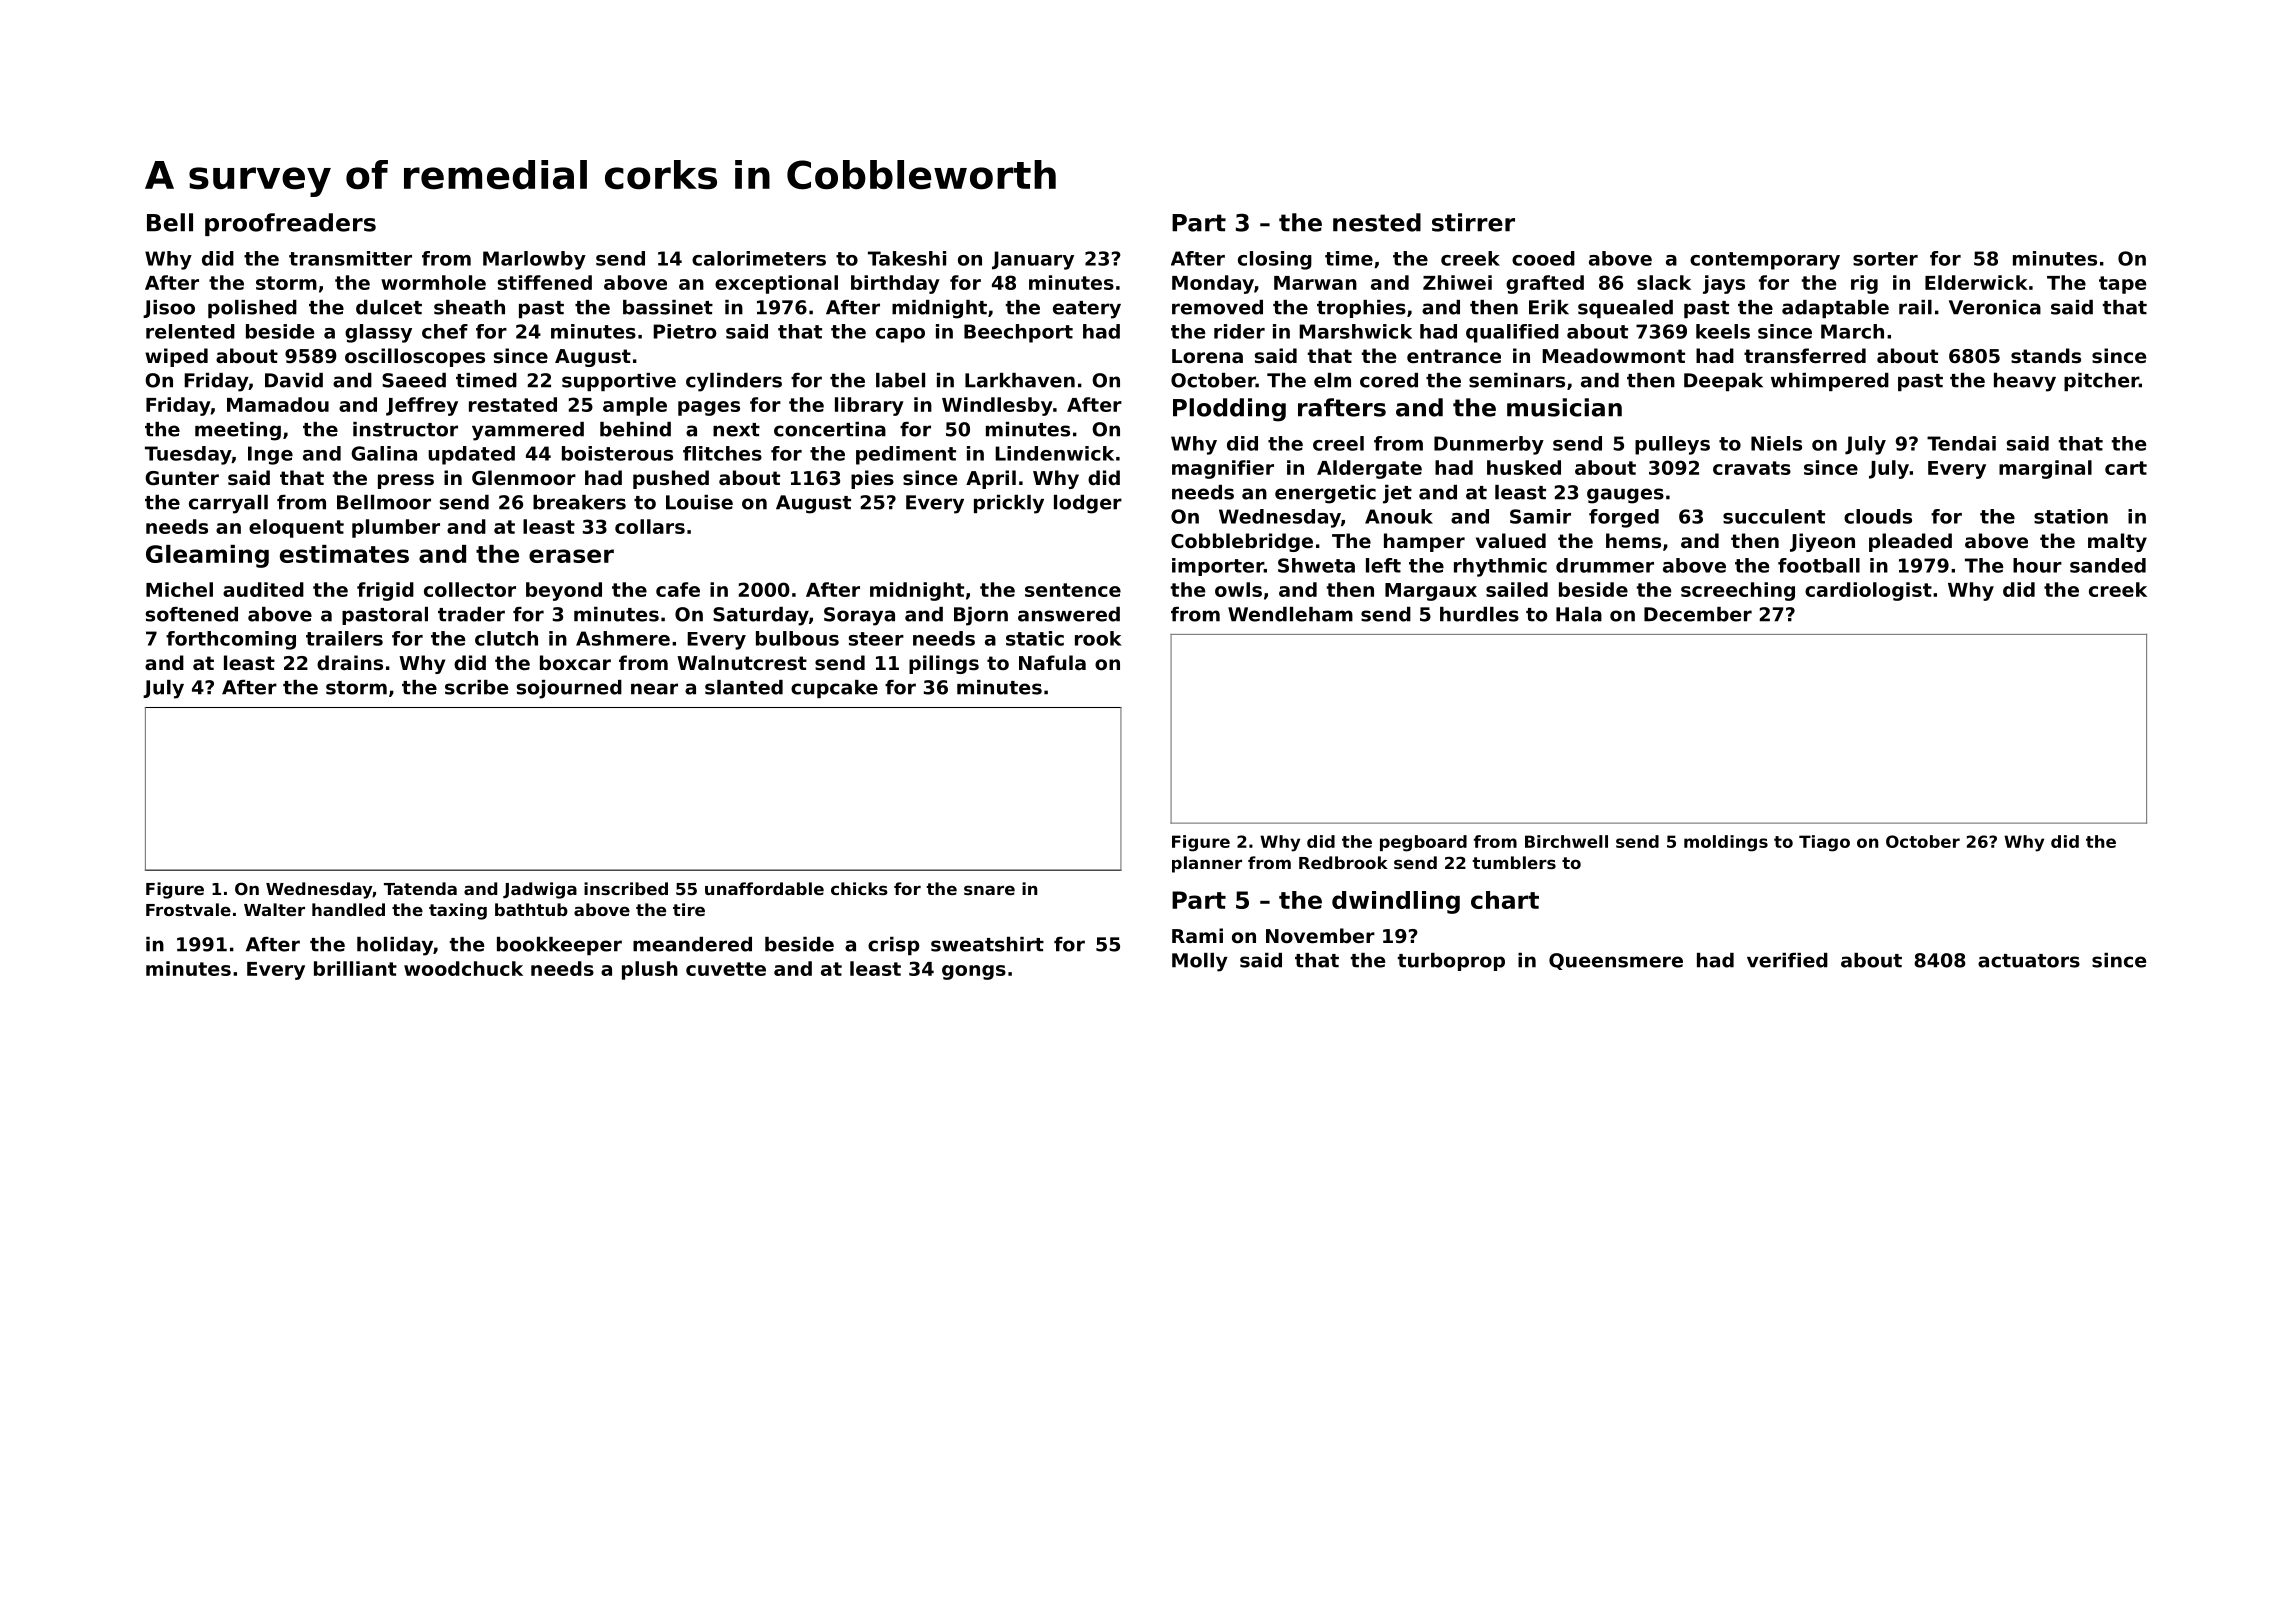 This image has height=1620, width=2292. I want to click on transmitter, so click(350, 258).
